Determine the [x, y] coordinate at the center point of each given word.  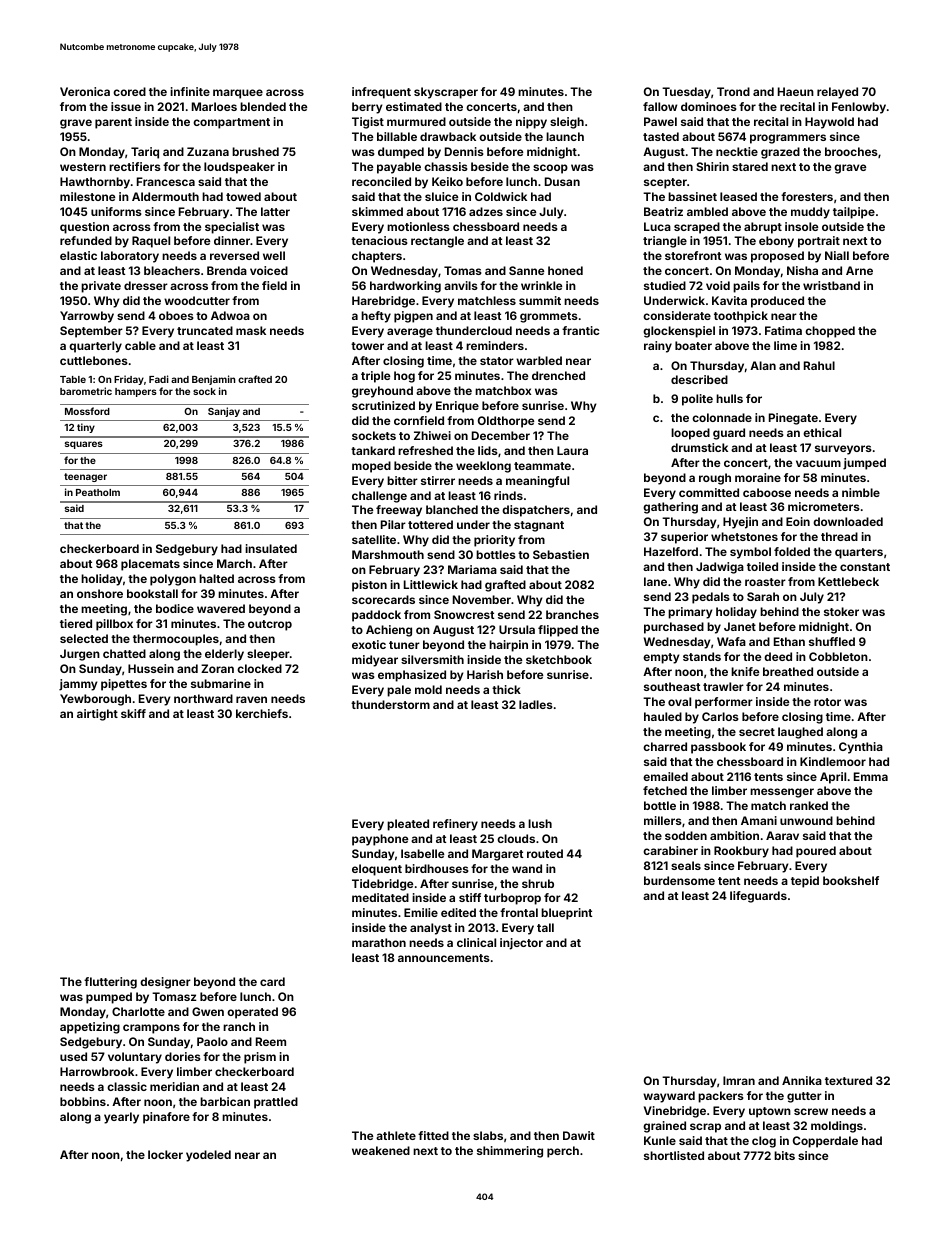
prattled [276, 1103]
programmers [788, 139]
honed [565, 270]
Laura [572, 450]
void [718, 285]
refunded [86, 240]
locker [165, 1154]
